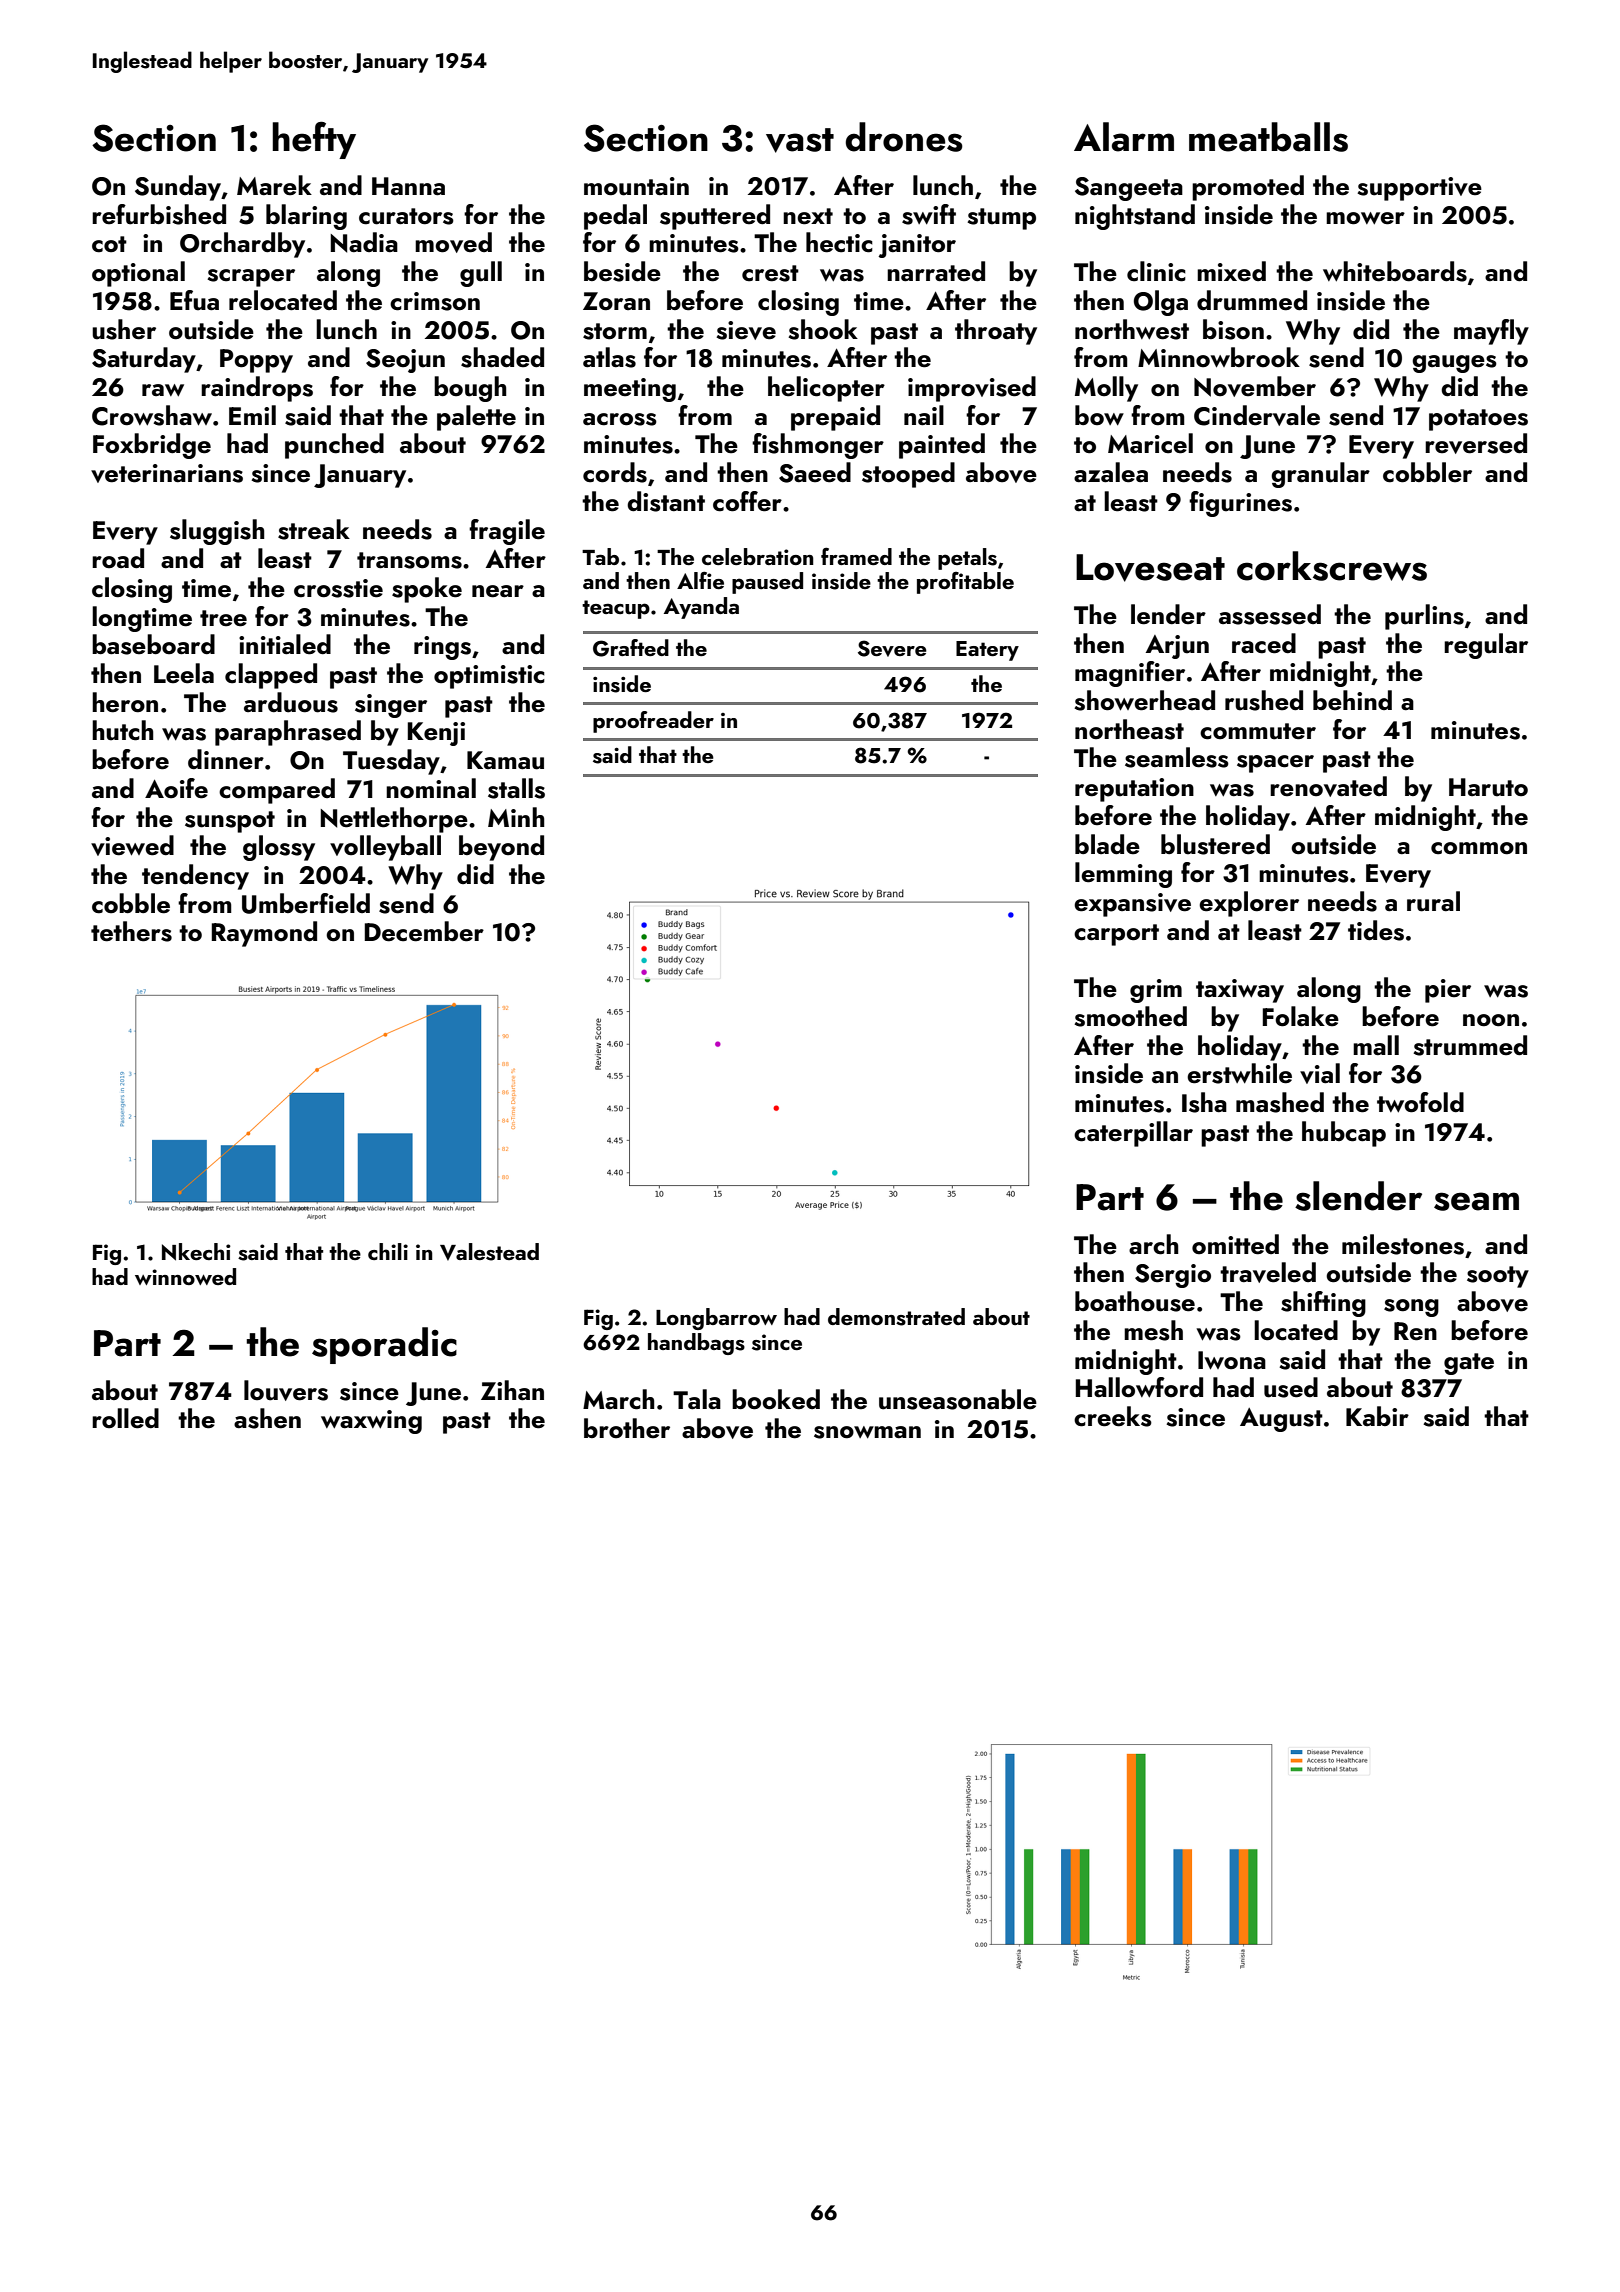 The image size is (1620, 2292). I want to click on taxiway, so click(1240, 991).
